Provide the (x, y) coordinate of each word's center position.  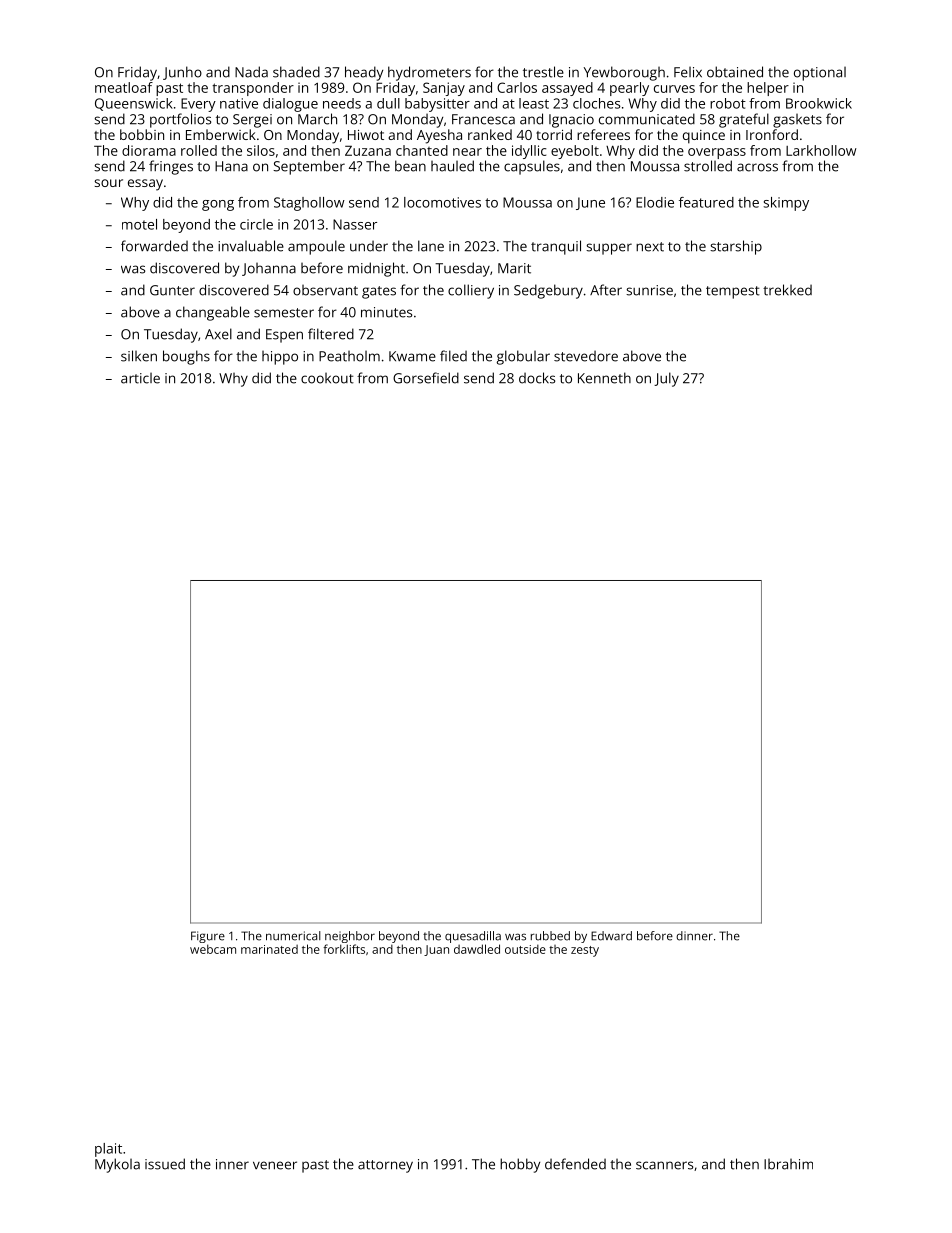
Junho (182, 73)
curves (674, 89)
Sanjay (444, 89)
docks (537, 378)
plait (108, 1150)
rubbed (550, 936)
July (666, 379)
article (140, 378)
